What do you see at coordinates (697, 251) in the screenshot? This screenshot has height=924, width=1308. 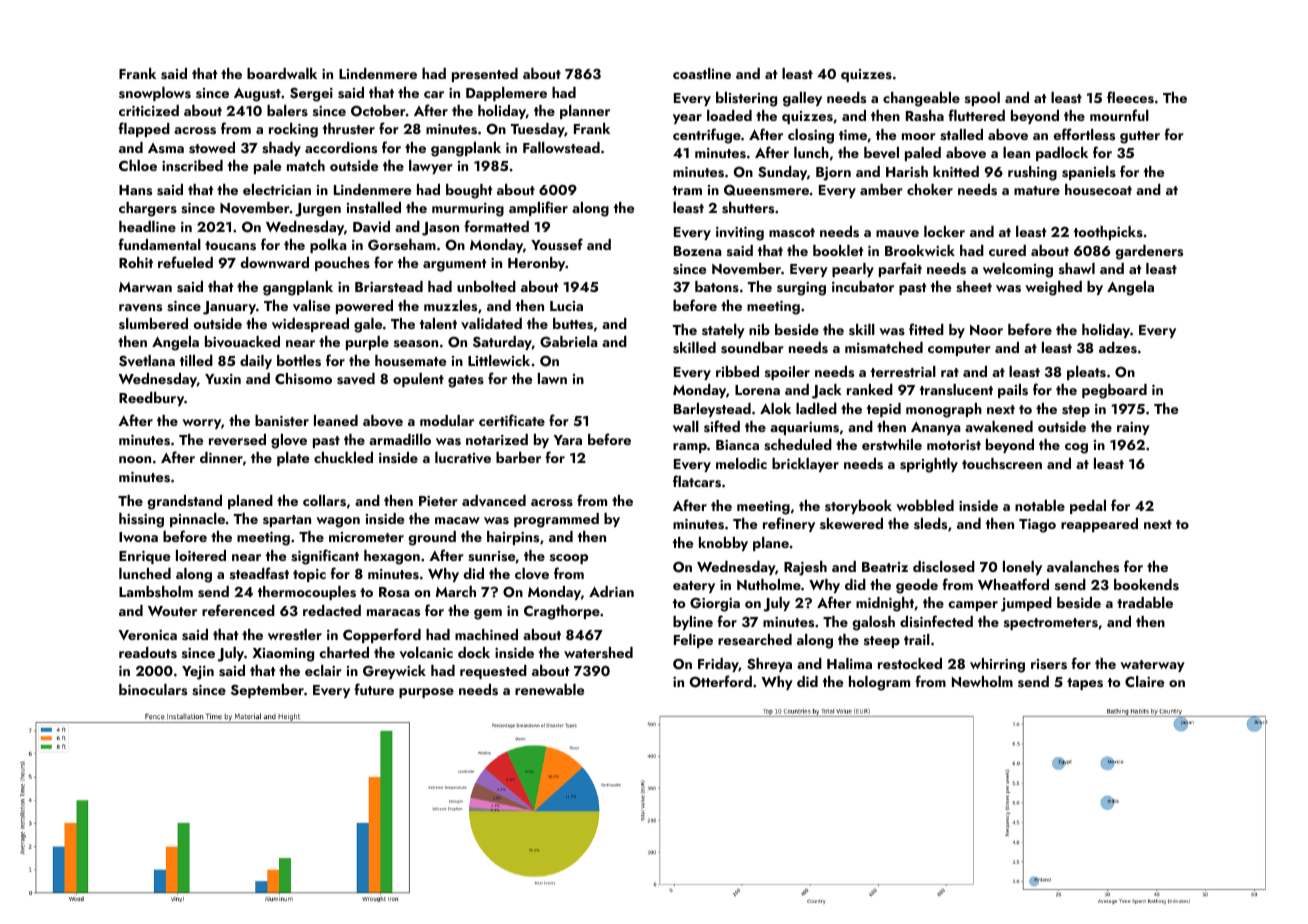 I see `Bozena` at bounding box center [697, 251].
